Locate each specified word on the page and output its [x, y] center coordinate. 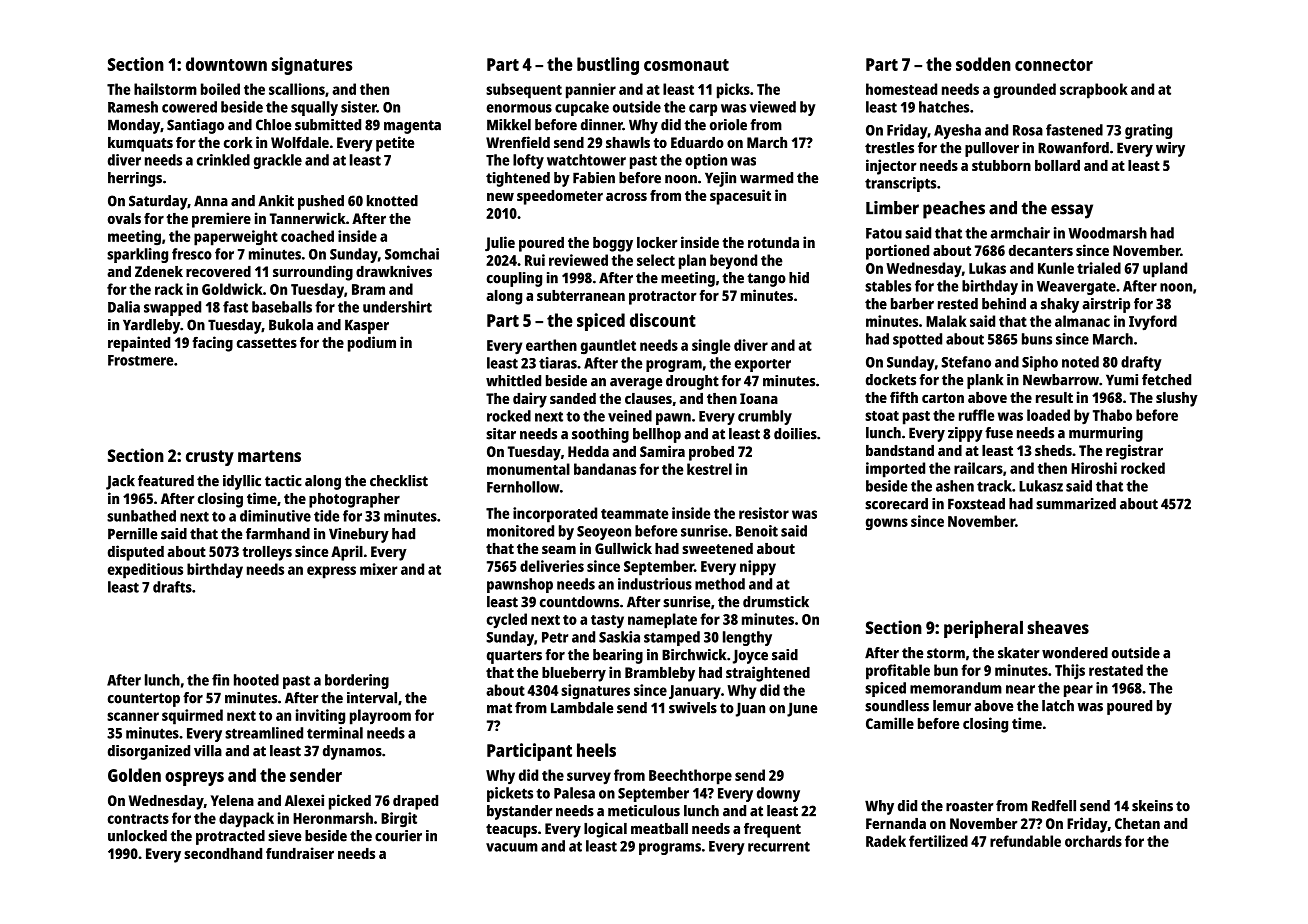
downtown [226, 64]
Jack [120, 482]
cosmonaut [686, 65]
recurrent [779, 846]
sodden [983, 64]
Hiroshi [1094, 468]
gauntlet [608, 347]
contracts [138, 819]
